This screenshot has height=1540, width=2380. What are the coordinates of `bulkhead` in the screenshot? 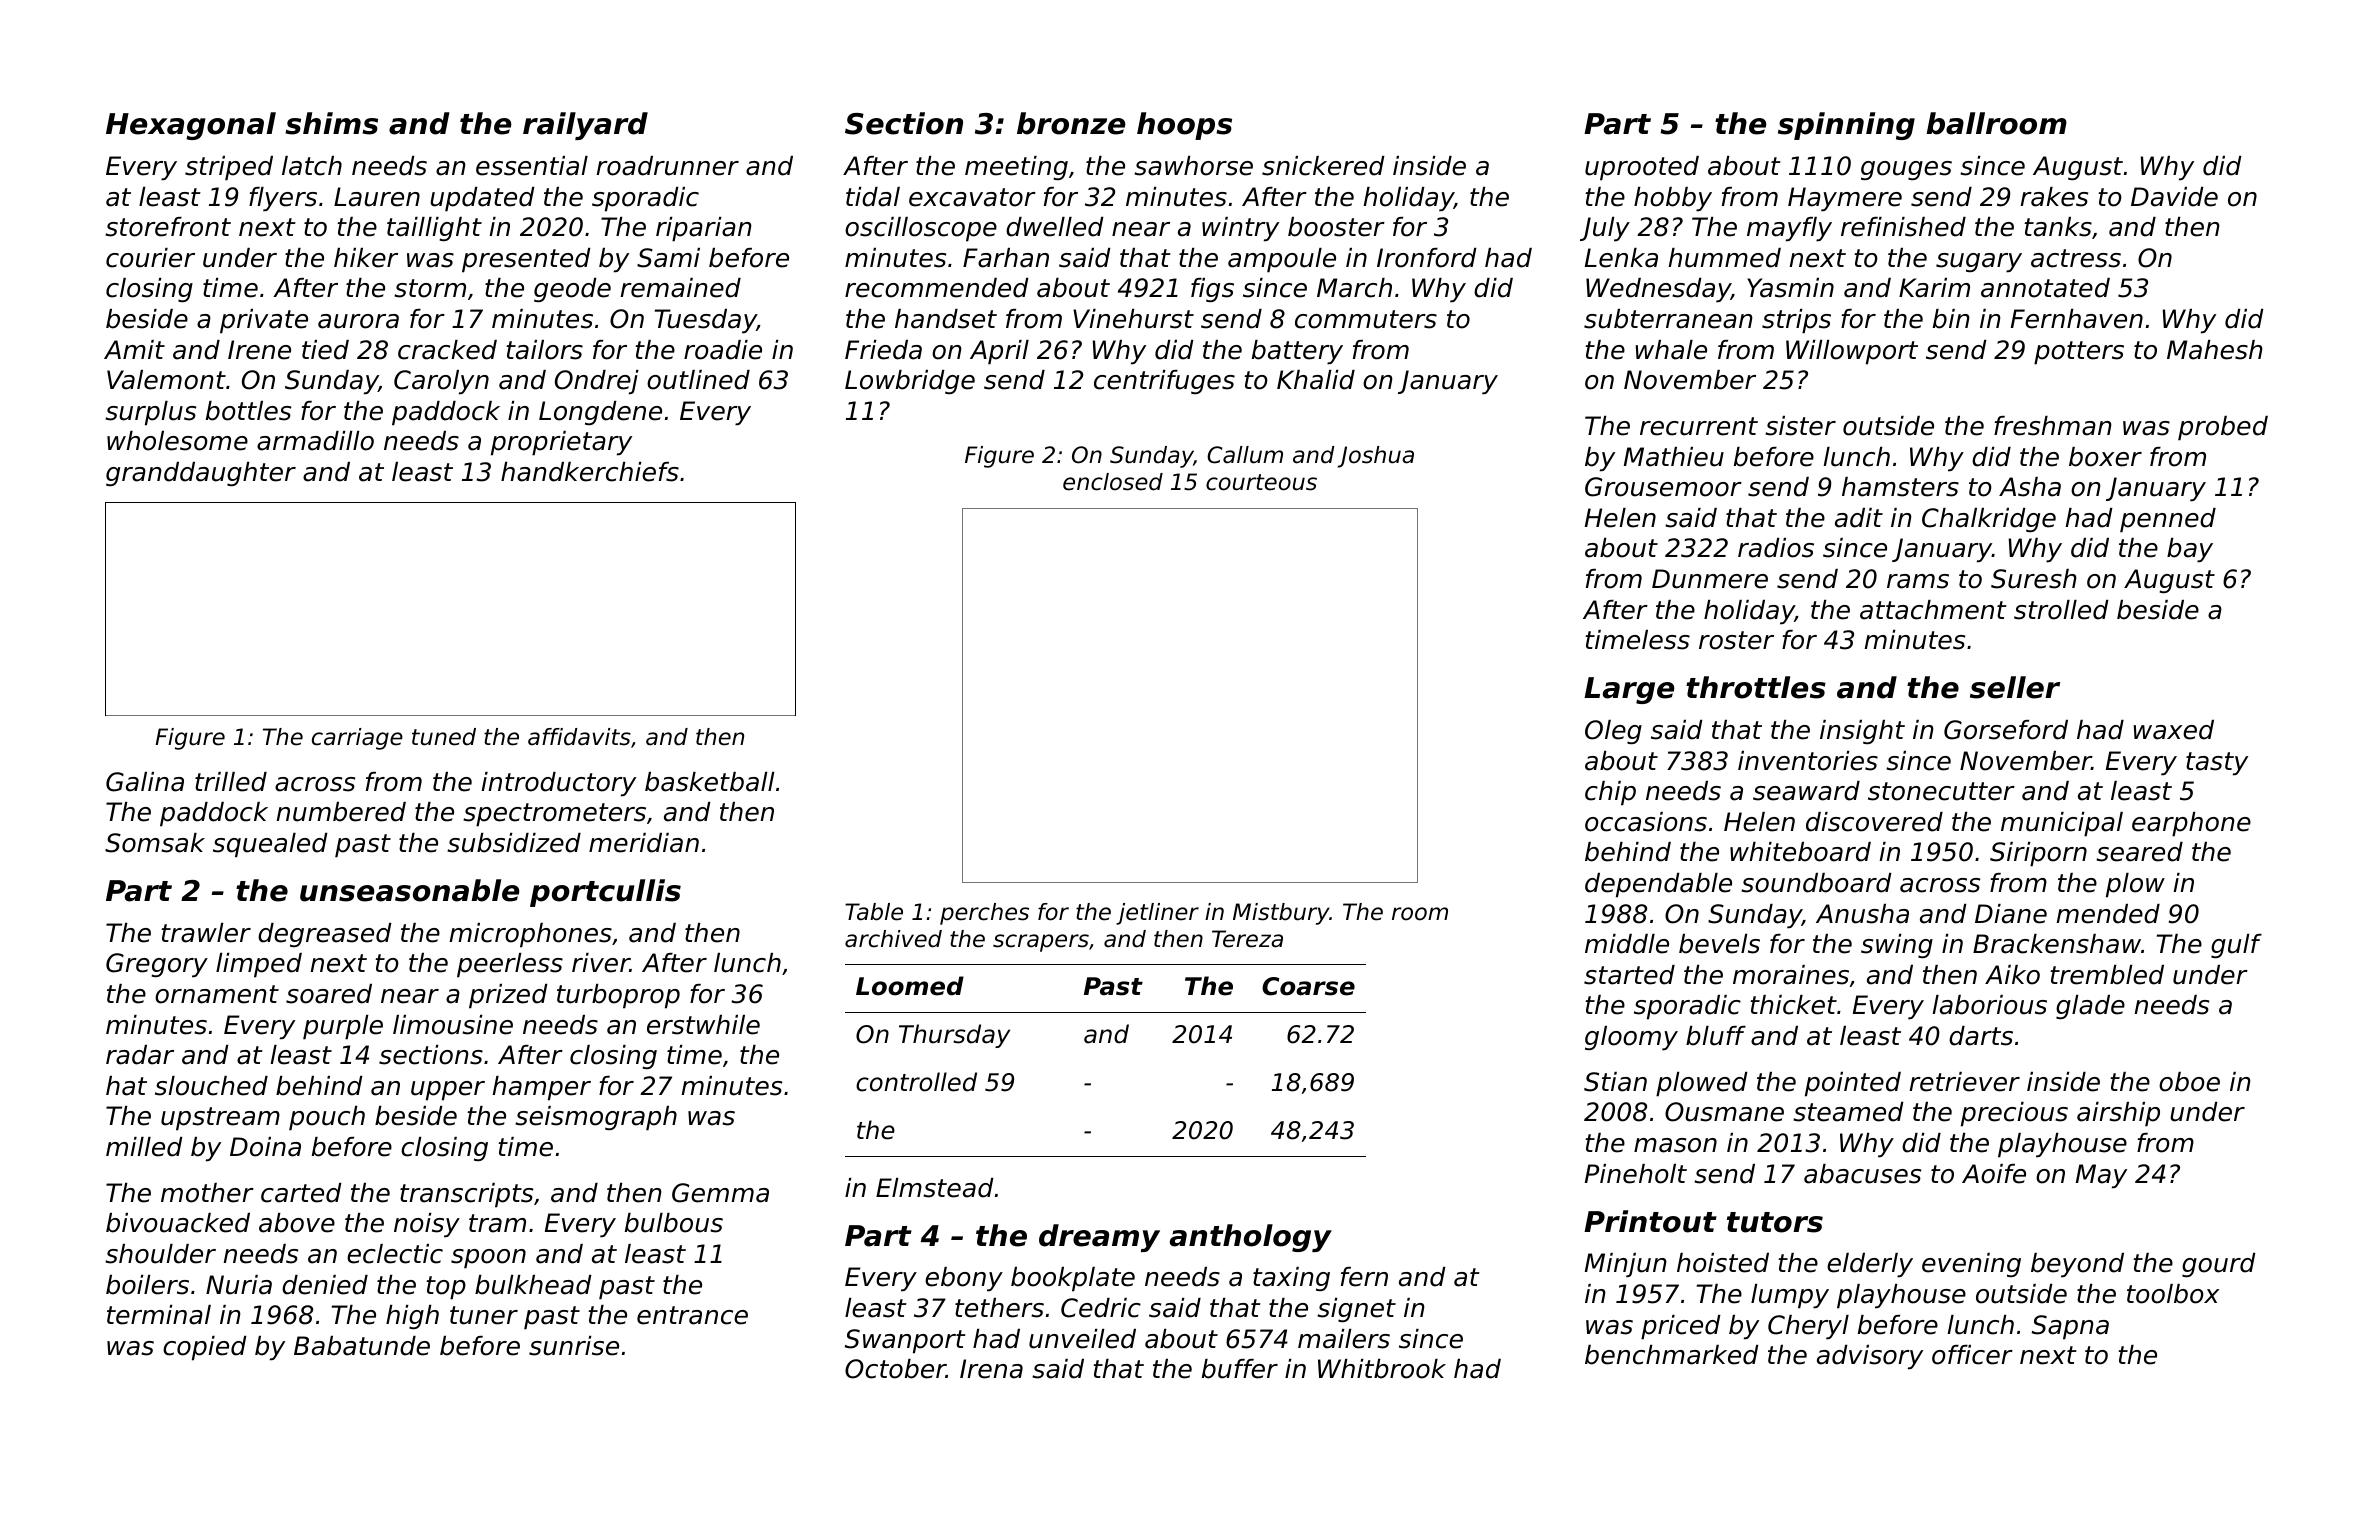 It's located at (533, 1285).
